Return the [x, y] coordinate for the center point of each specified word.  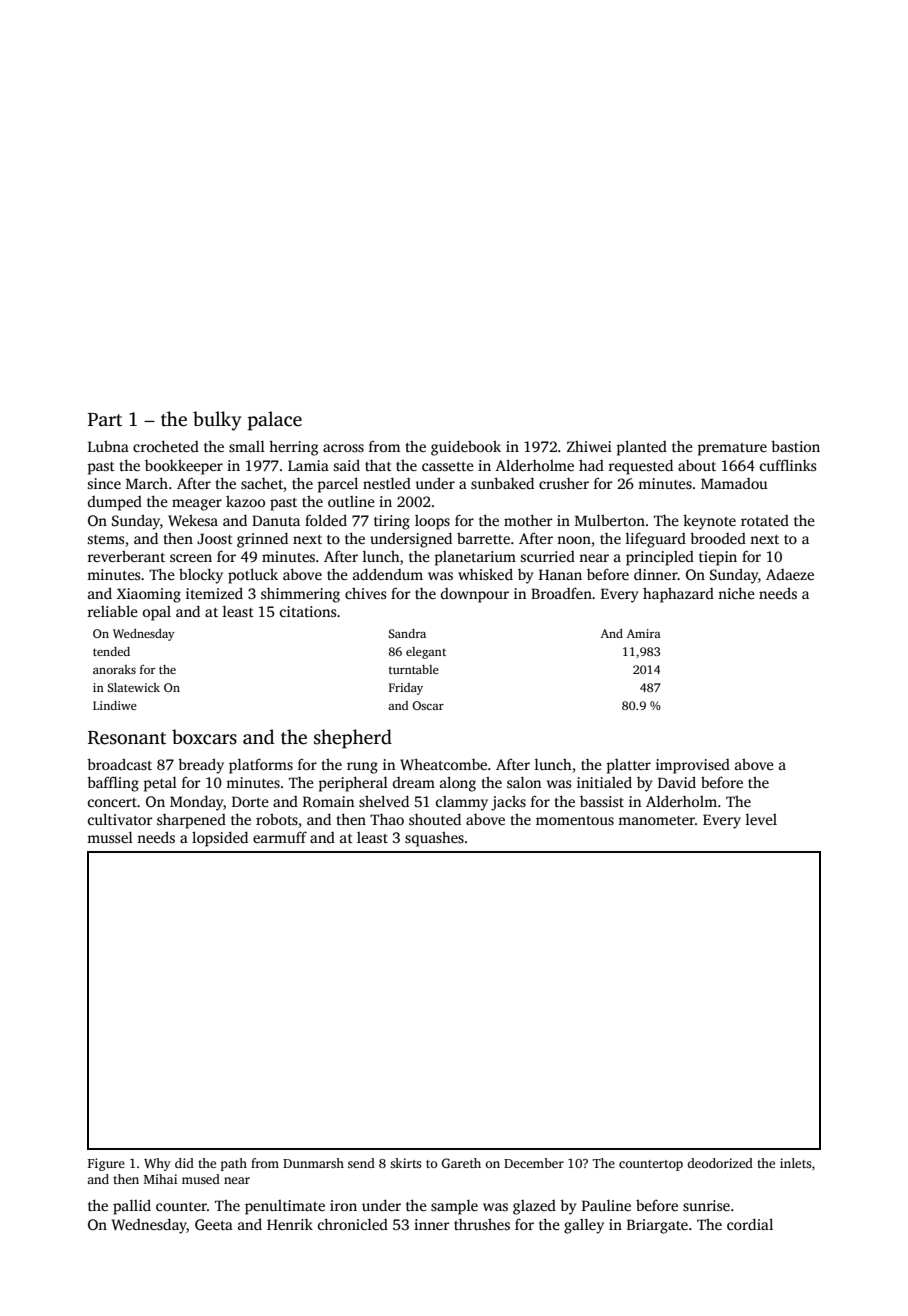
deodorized [720, 1163]
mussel [110, 837]
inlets [795, 1163]
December [534, 1163]
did [184, 1163]
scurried [548, 556]
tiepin [718, 558]
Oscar [428, 705]
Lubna [108, 446]
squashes [434, 839]
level [761, 819]
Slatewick [133, 687]
